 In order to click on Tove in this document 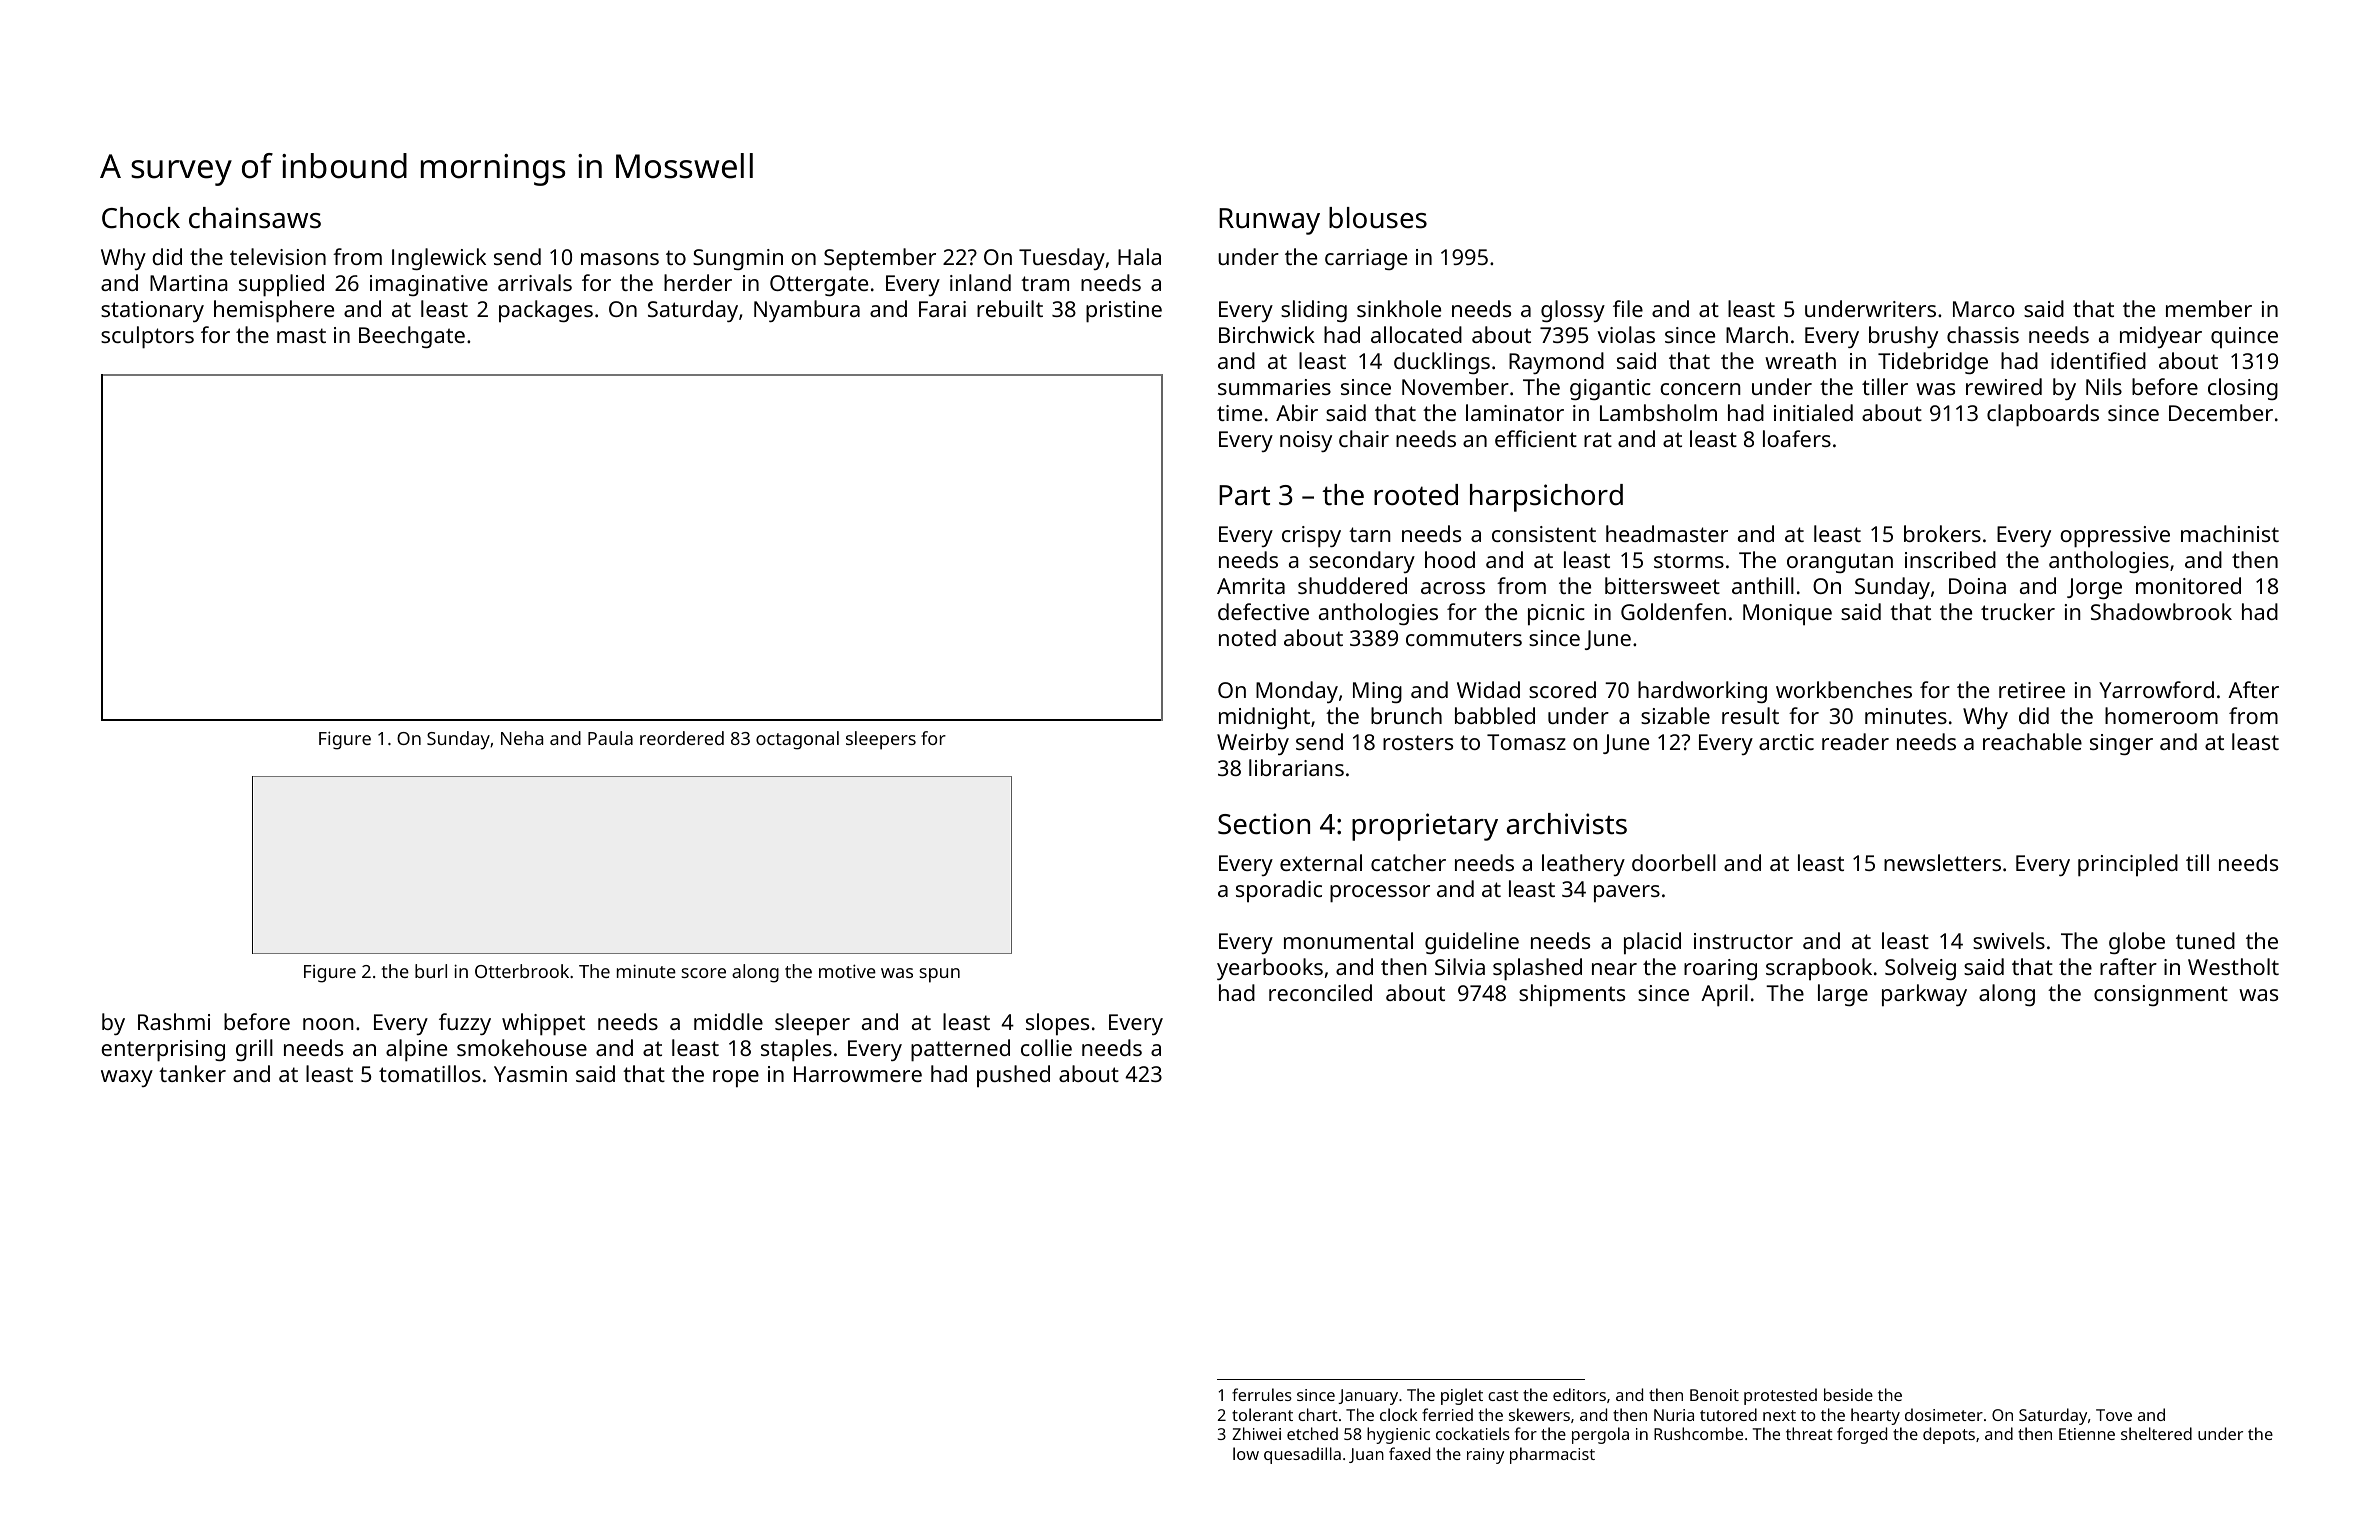, I will do `click(2114, 1415)`.
